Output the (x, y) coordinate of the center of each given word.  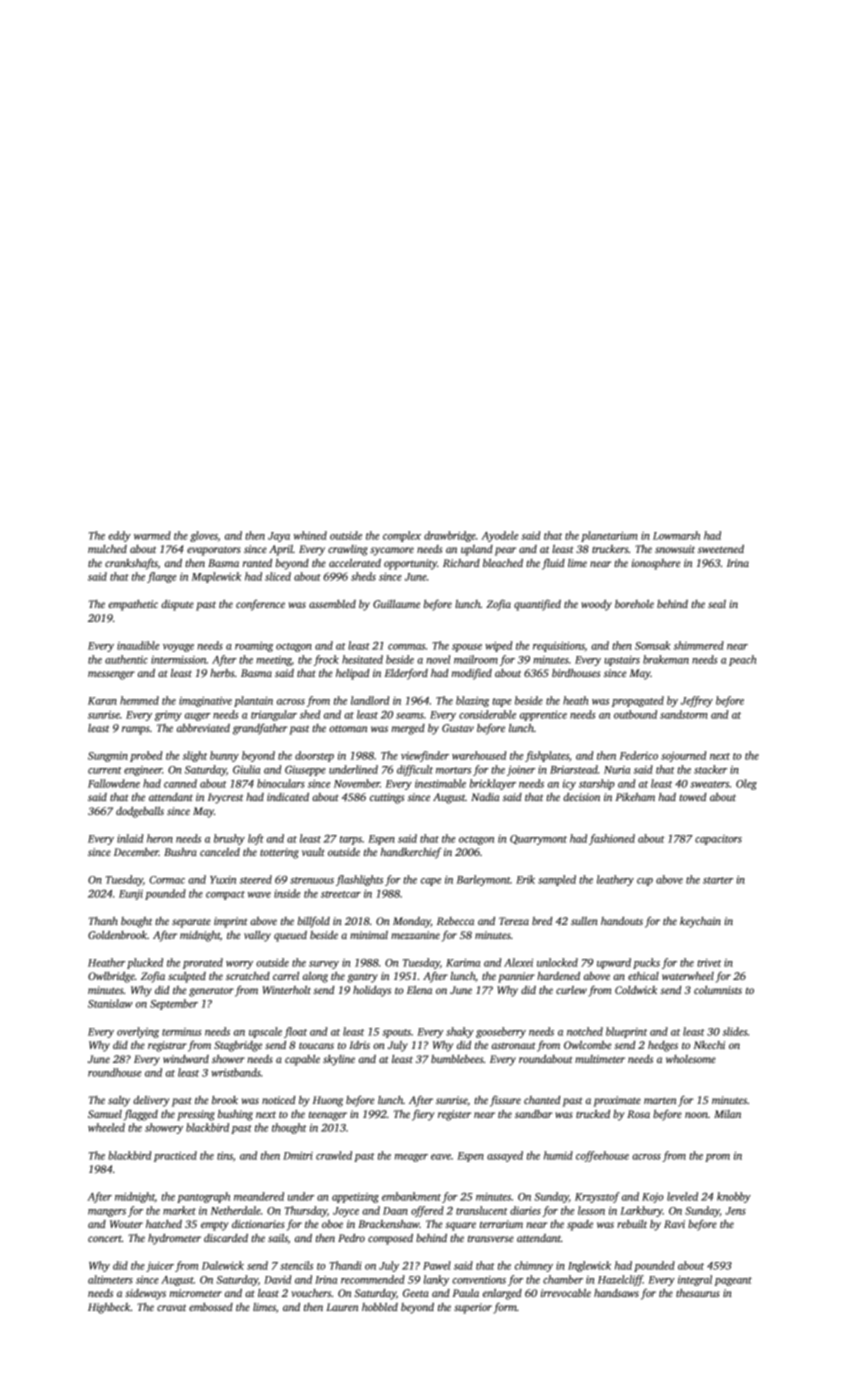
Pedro (351, 1238)
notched (585, 1031)
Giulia (246, 769)
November (357, 783)
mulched (107, 549)
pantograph (203, 1197)
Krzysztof (597, 1197)
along (315, 977)
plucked (145, 963)
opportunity (410, 564)
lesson (591, 1210)
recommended (373, 1279)
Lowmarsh (676, 535)
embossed (211, 1307)
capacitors (718, 840)
